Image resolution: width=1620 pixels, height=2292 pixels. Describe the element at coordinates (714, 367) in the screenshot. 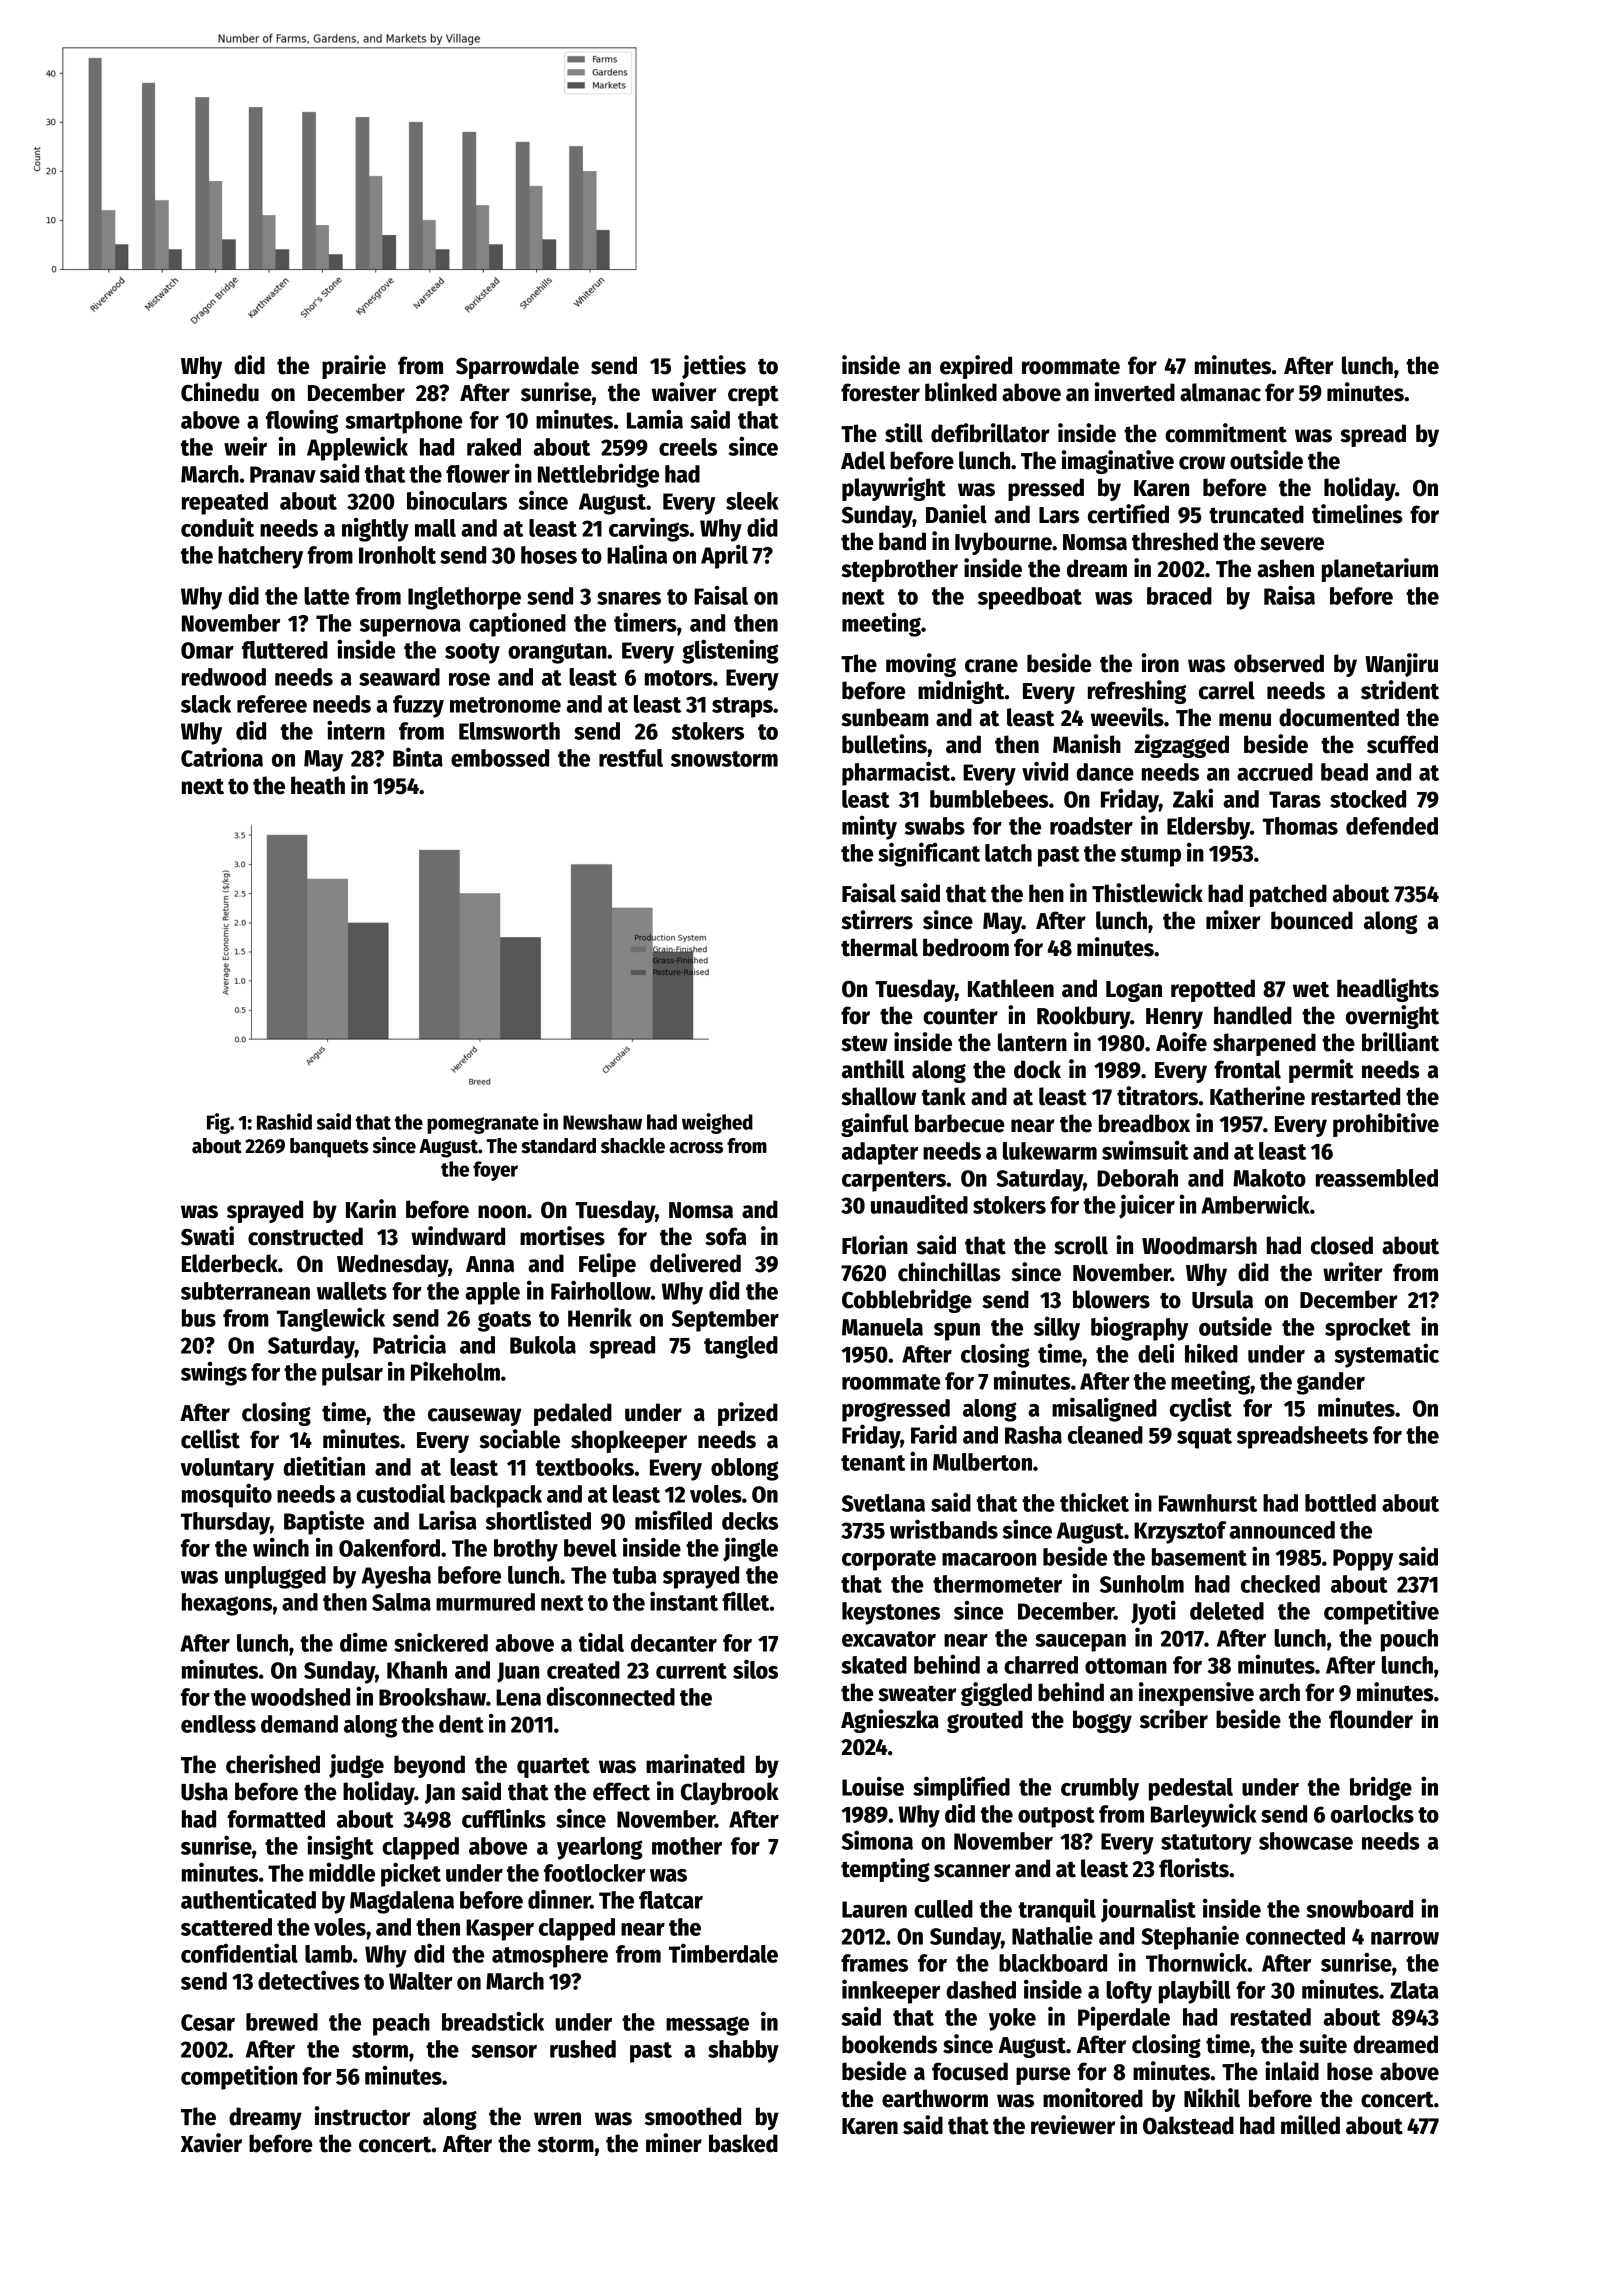

I see `jetties` at that location.
